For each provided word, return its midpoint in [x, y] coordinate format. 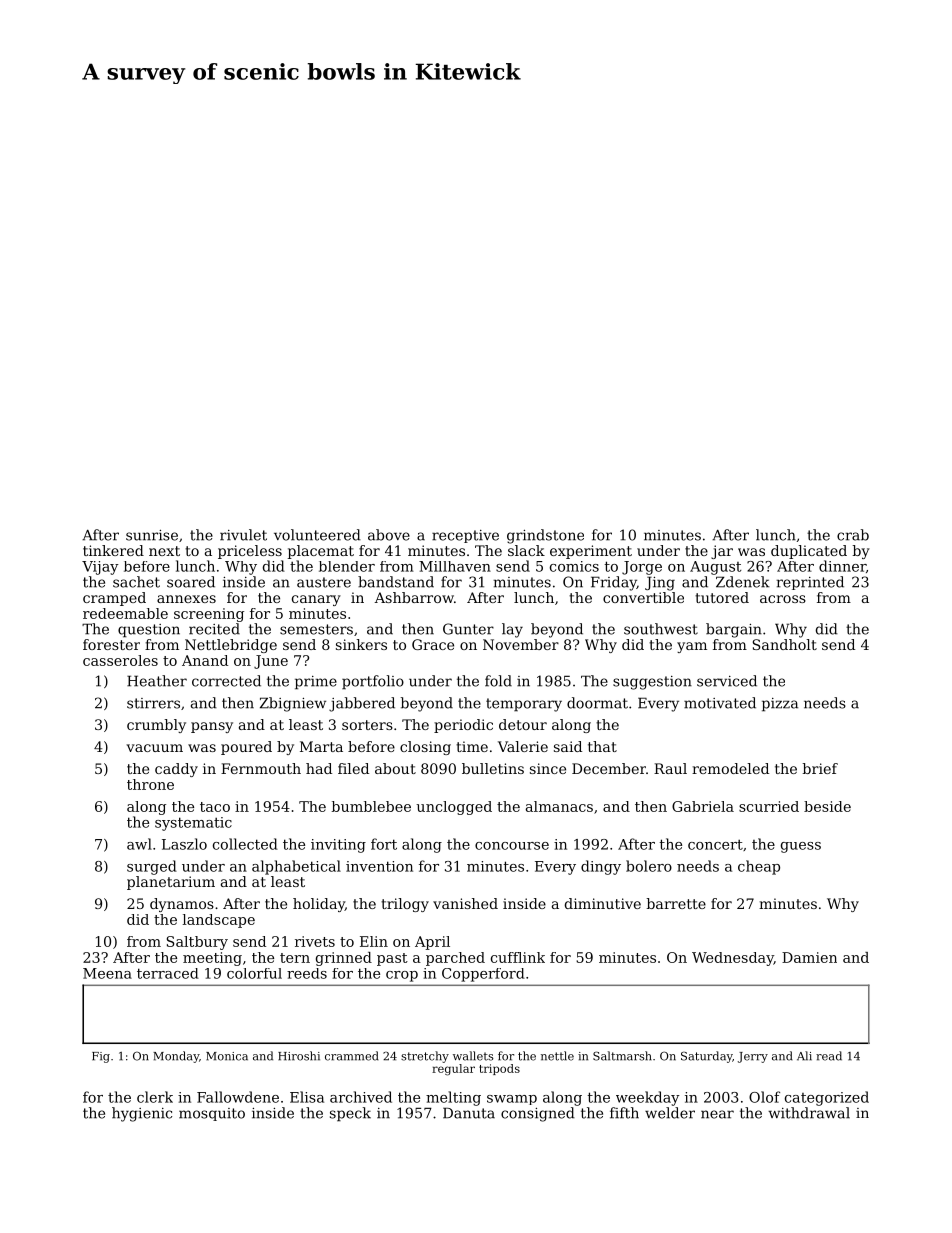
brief [820, 768]
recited [214, 629]
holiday [319, 905]
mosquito [212, 1114]
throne [150, 784]
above [389, 535]
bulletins [493, 768]
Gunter [468, 629]
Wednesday [733, 959]
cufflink [518, 957]
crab [853, 535]
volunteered [317, 535]
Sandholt [785, 644]
